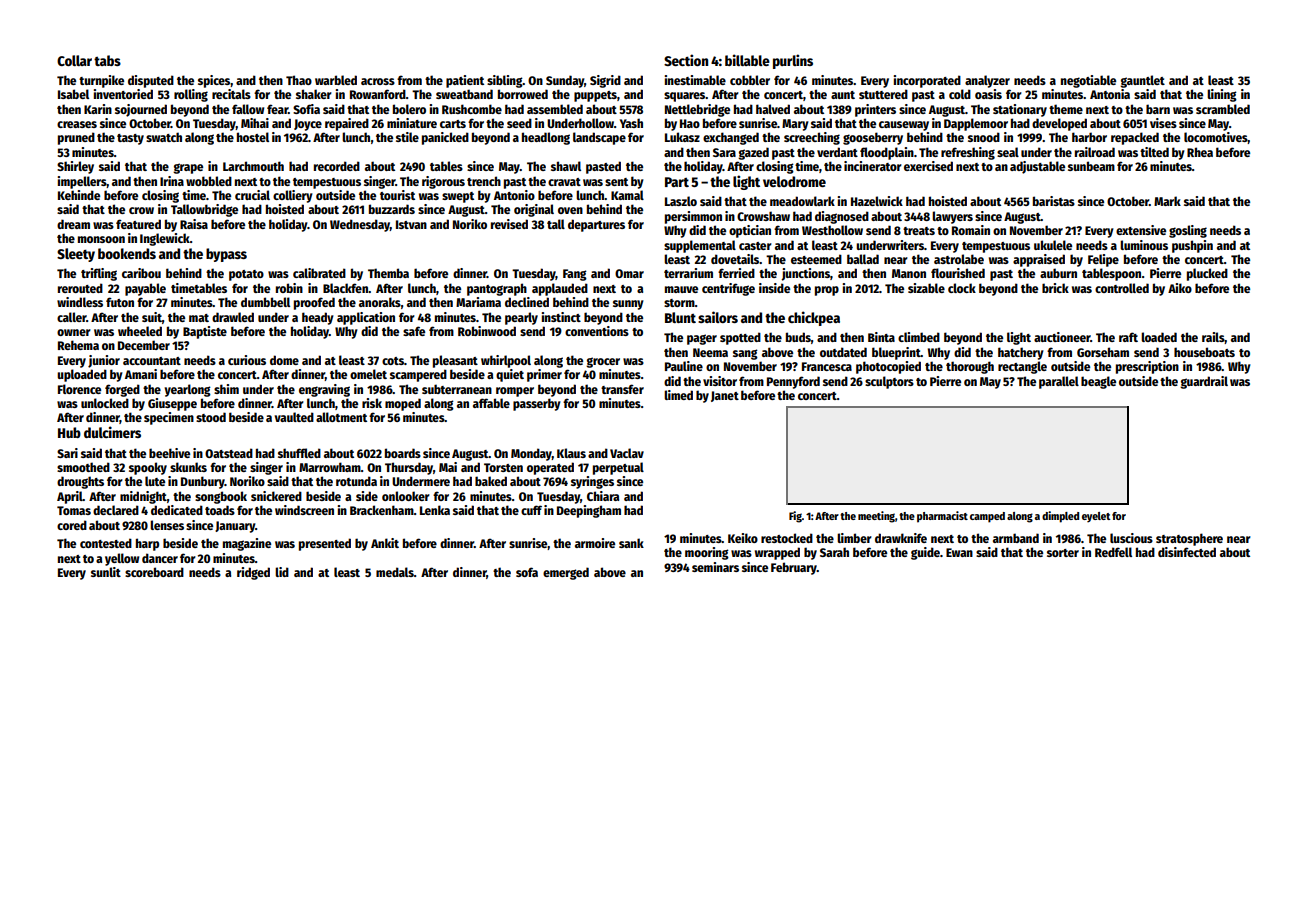  Describe the element at coordinates (686, 60) in the screenshot. I see `Section` at that location.
